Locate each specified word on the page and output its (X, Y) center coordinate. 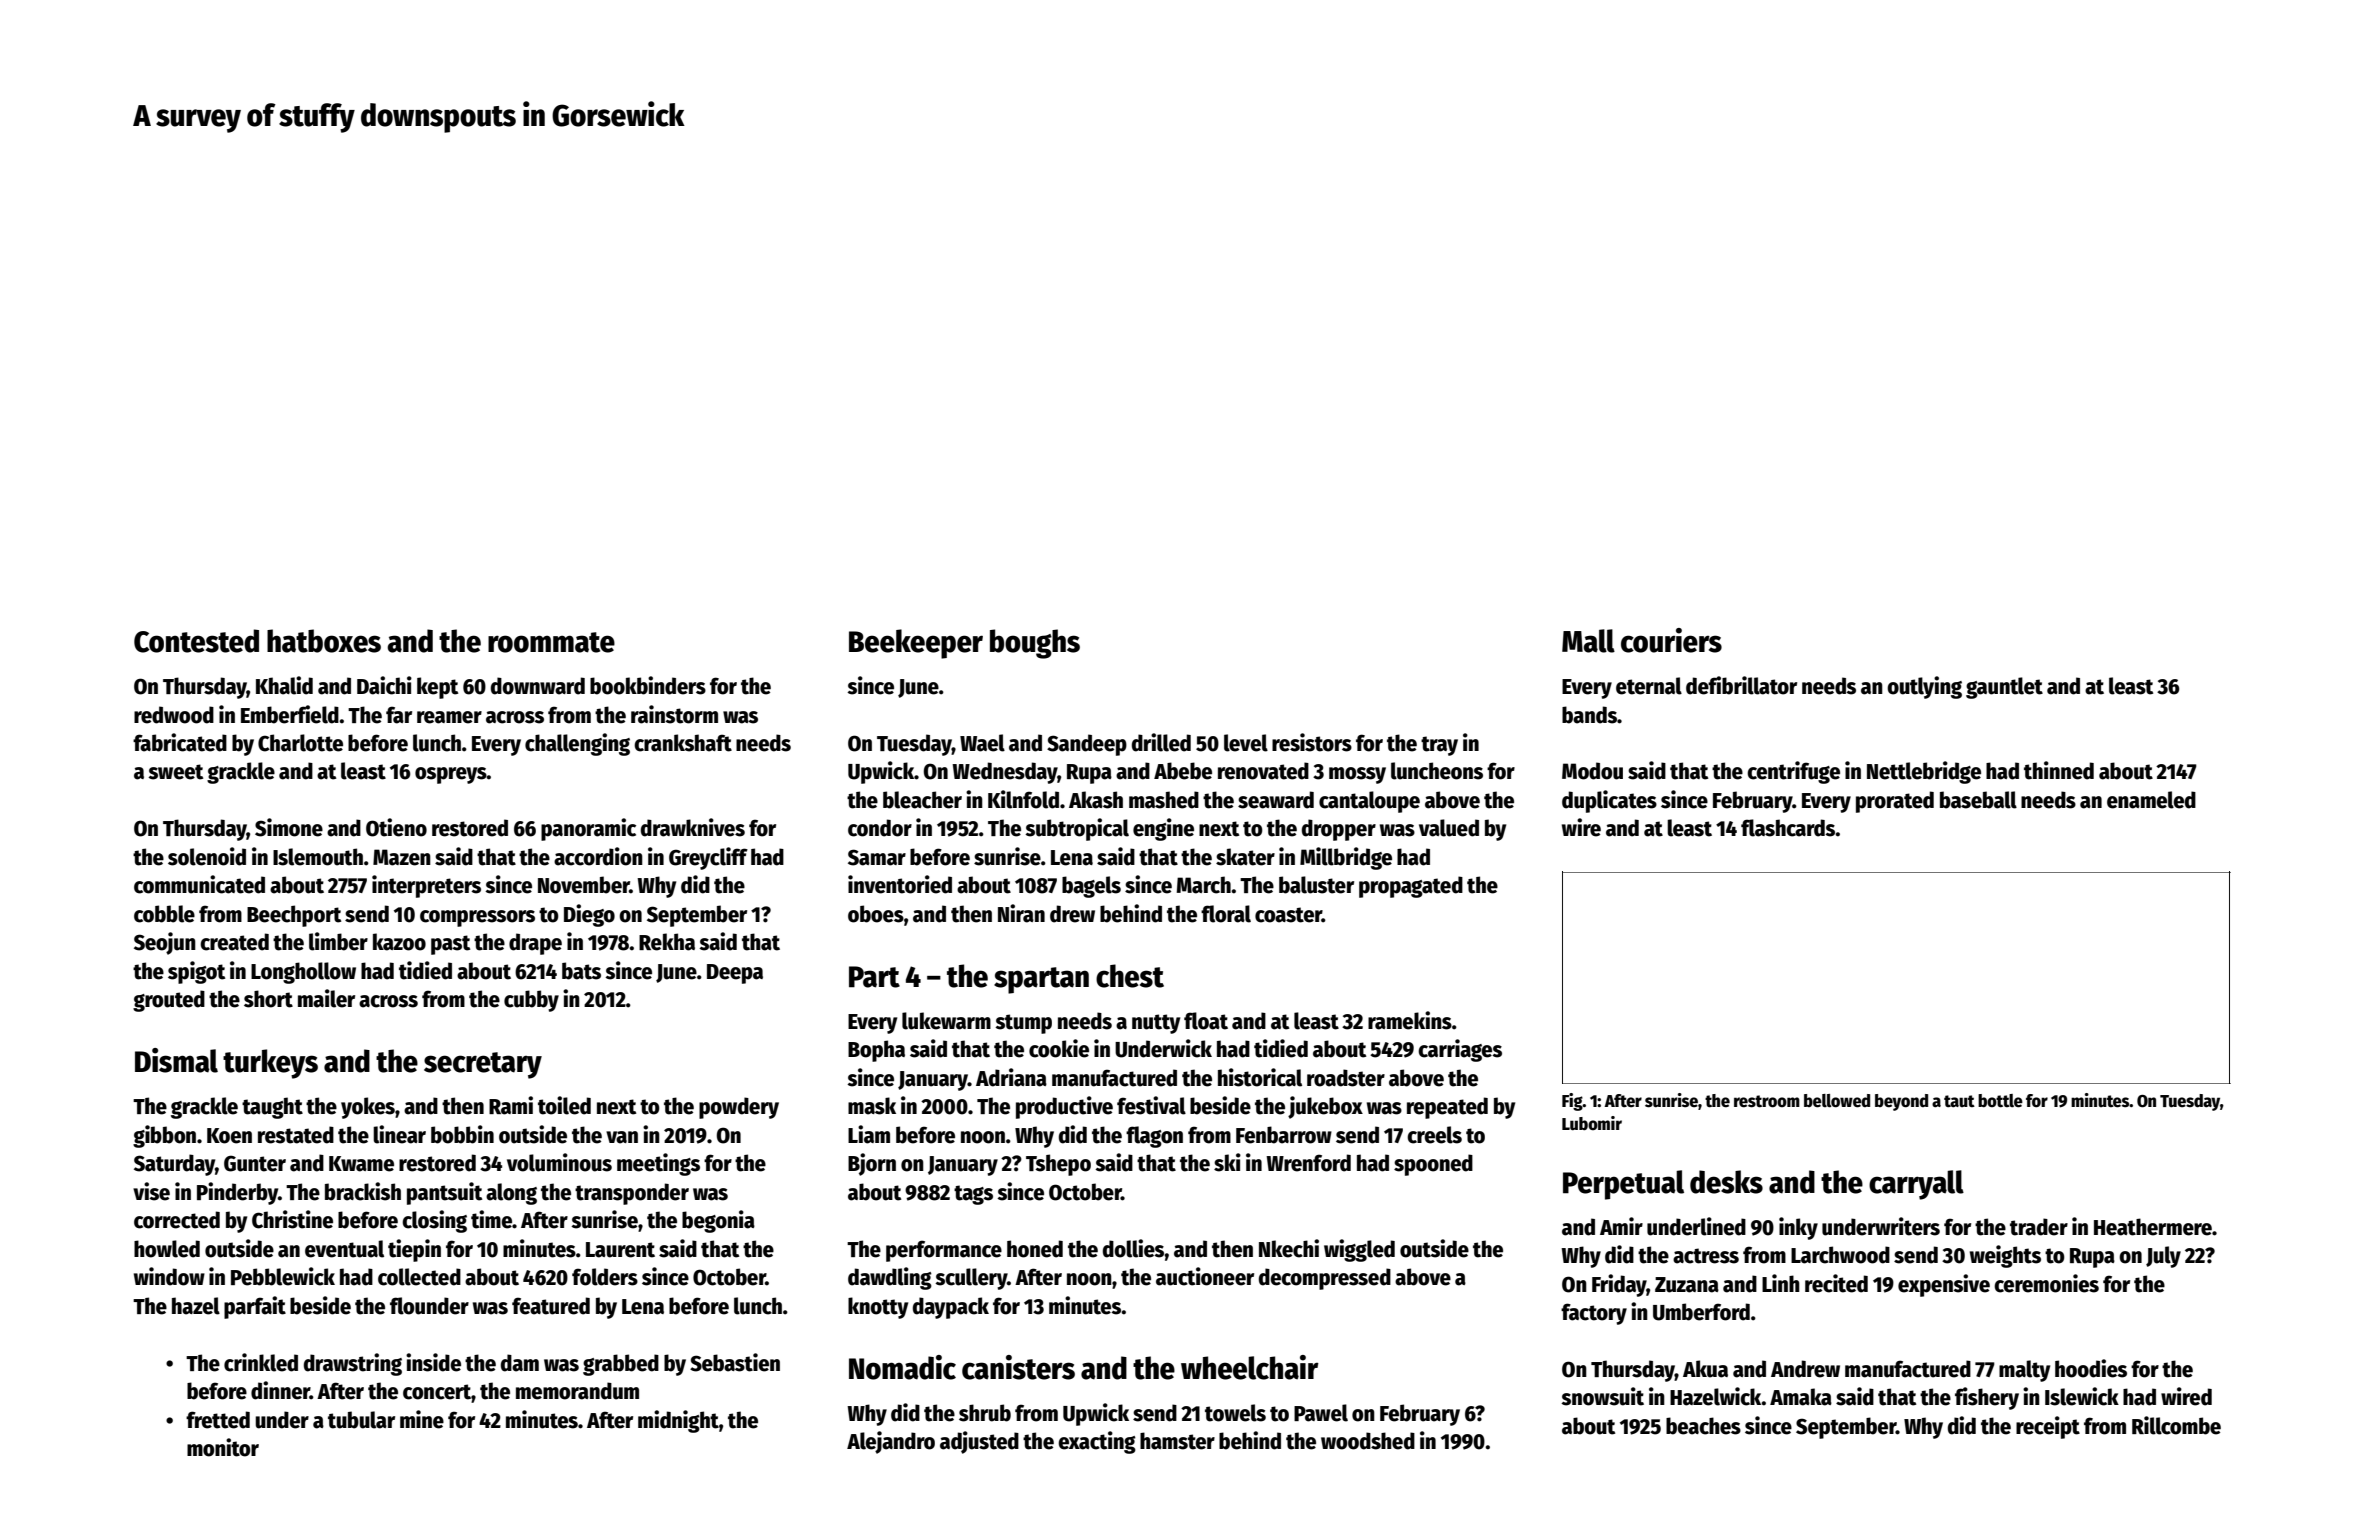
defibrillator (1741, 685)
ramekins (1410, 1020)
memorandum (577, 1391)
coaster (1288, 915)
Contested (196, 641)
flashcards (1788, 828)
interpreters (426, 886)
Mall (1588, 641)
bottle (2000, 1101)
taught (272, 1108)
